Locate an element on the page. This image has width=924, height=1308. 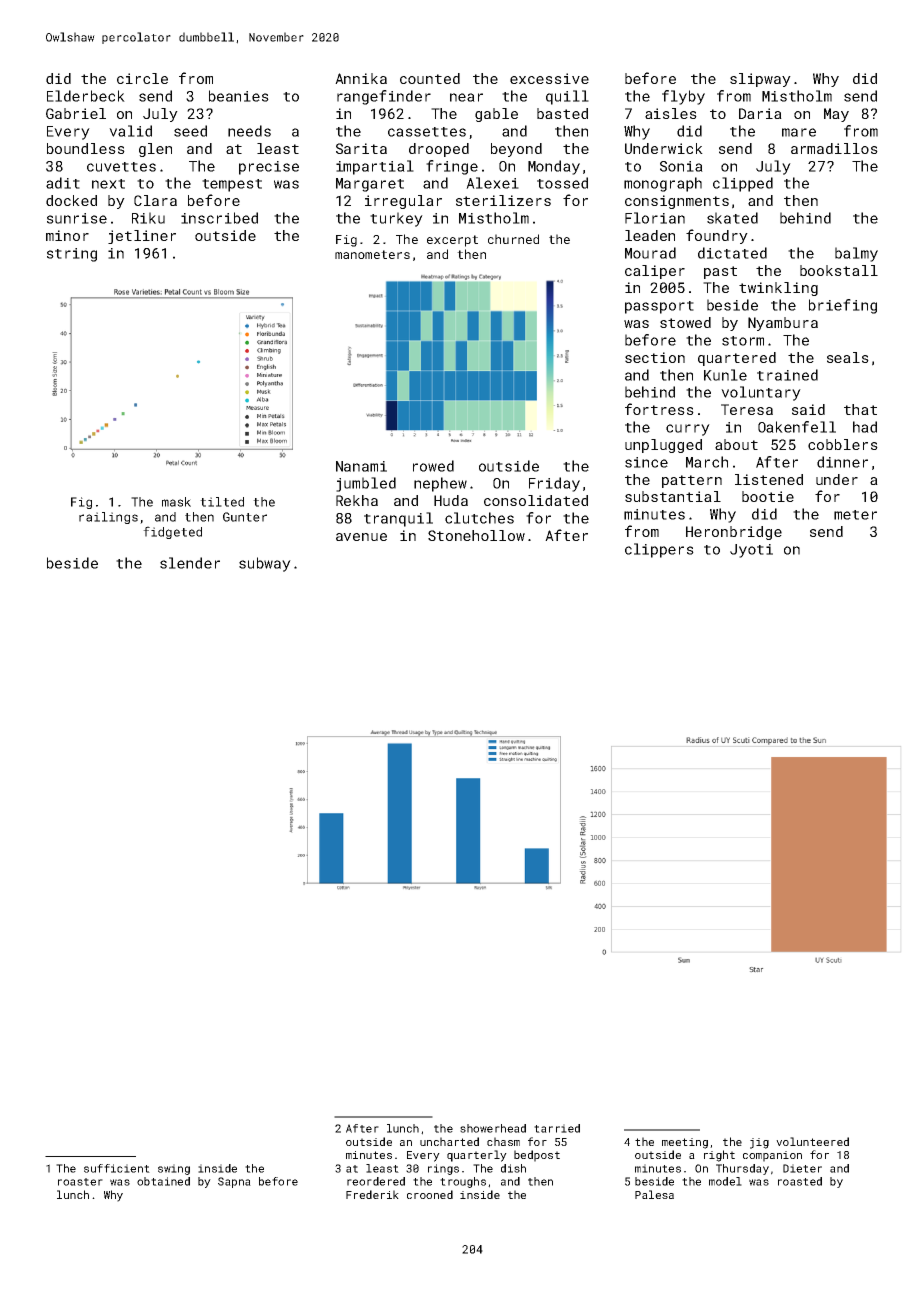
swing is located at coordinates (174, 1169).
